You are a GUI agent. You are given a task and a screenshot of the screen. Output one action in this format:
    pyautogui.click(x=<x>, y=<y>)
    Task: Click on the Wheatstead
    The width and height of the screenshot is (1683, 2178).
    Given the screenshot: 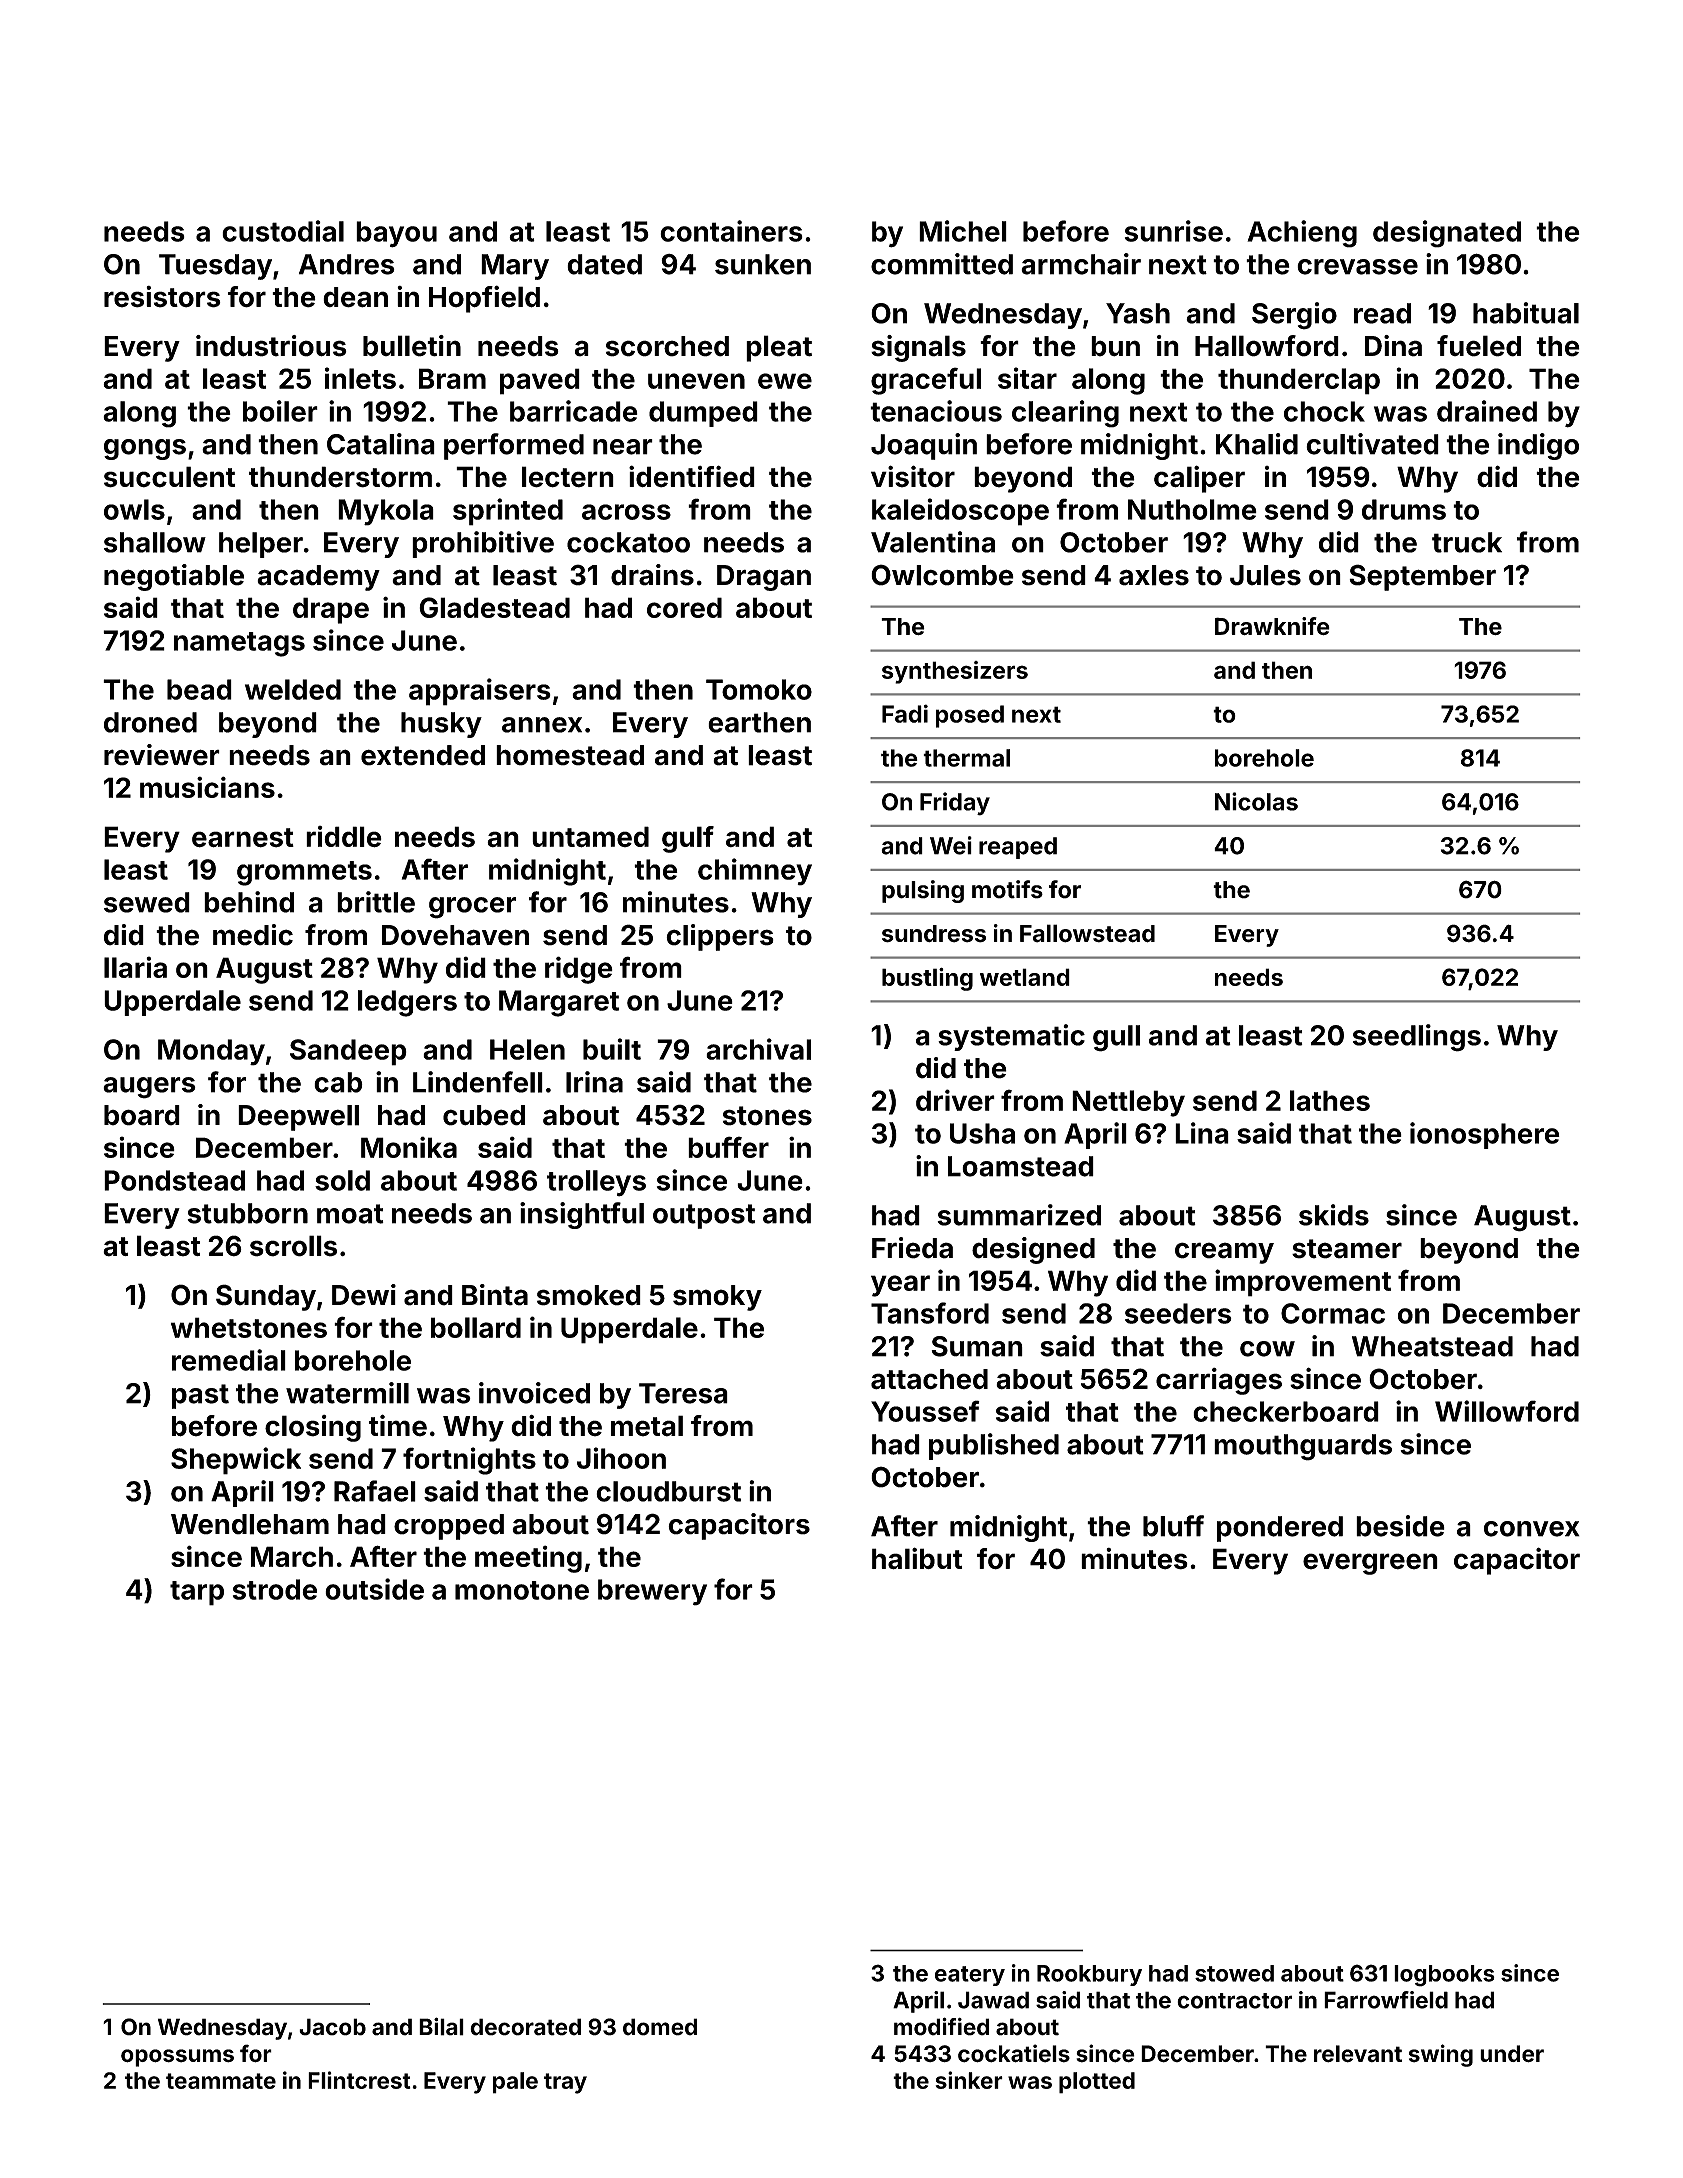 What is the action you would take?
    pyautogui.click(x=1432, y=1346)
